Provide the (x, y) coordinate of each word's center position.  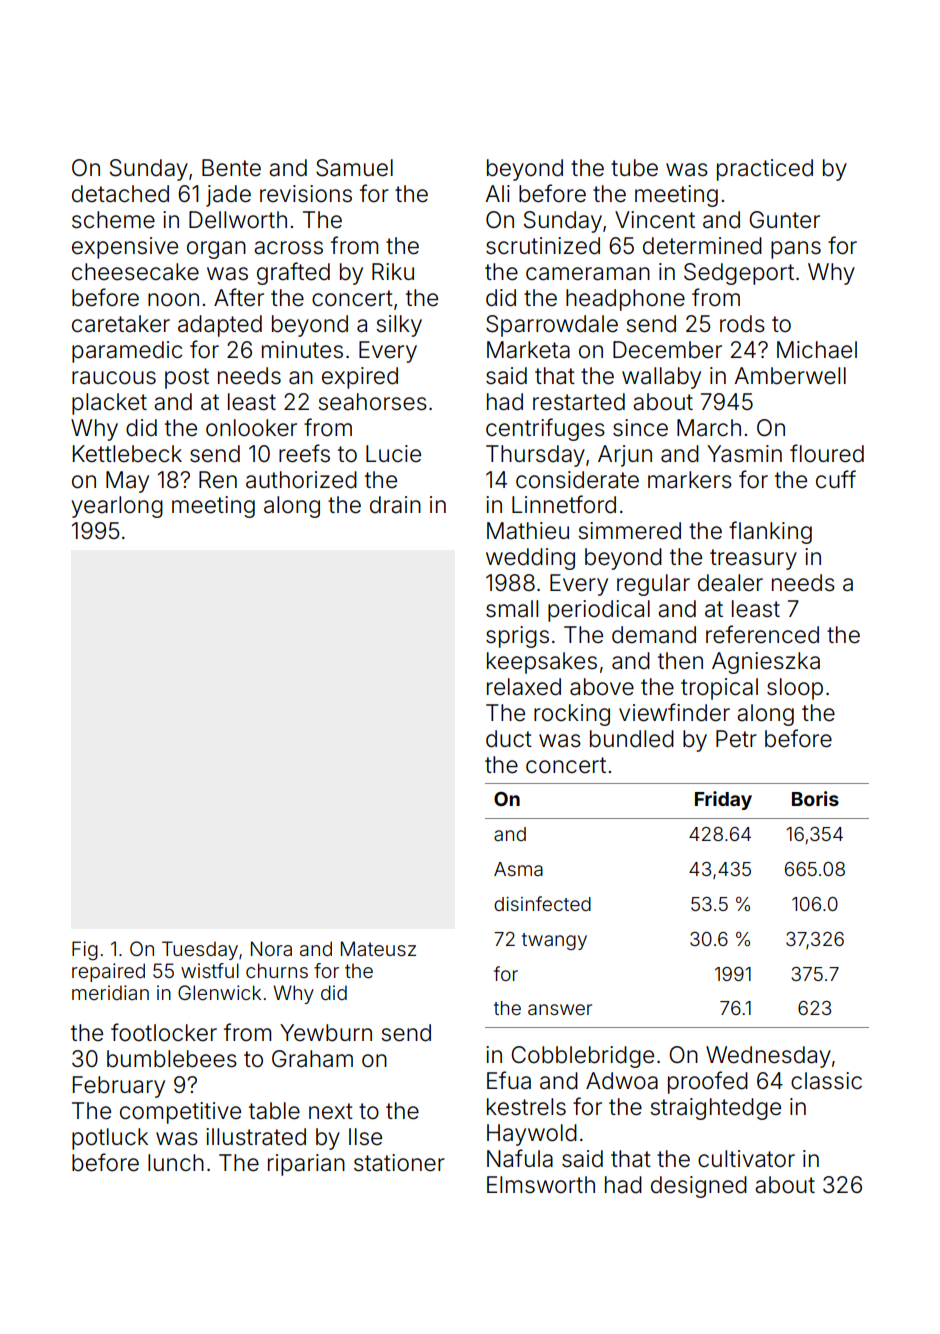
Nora (271, 948)
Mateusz (378, 948)
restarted (579, 402)
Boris (815, 798)
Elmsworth (541, 1185)
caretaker (121, 324)
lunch (176, 1162)
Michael (817, 350)
